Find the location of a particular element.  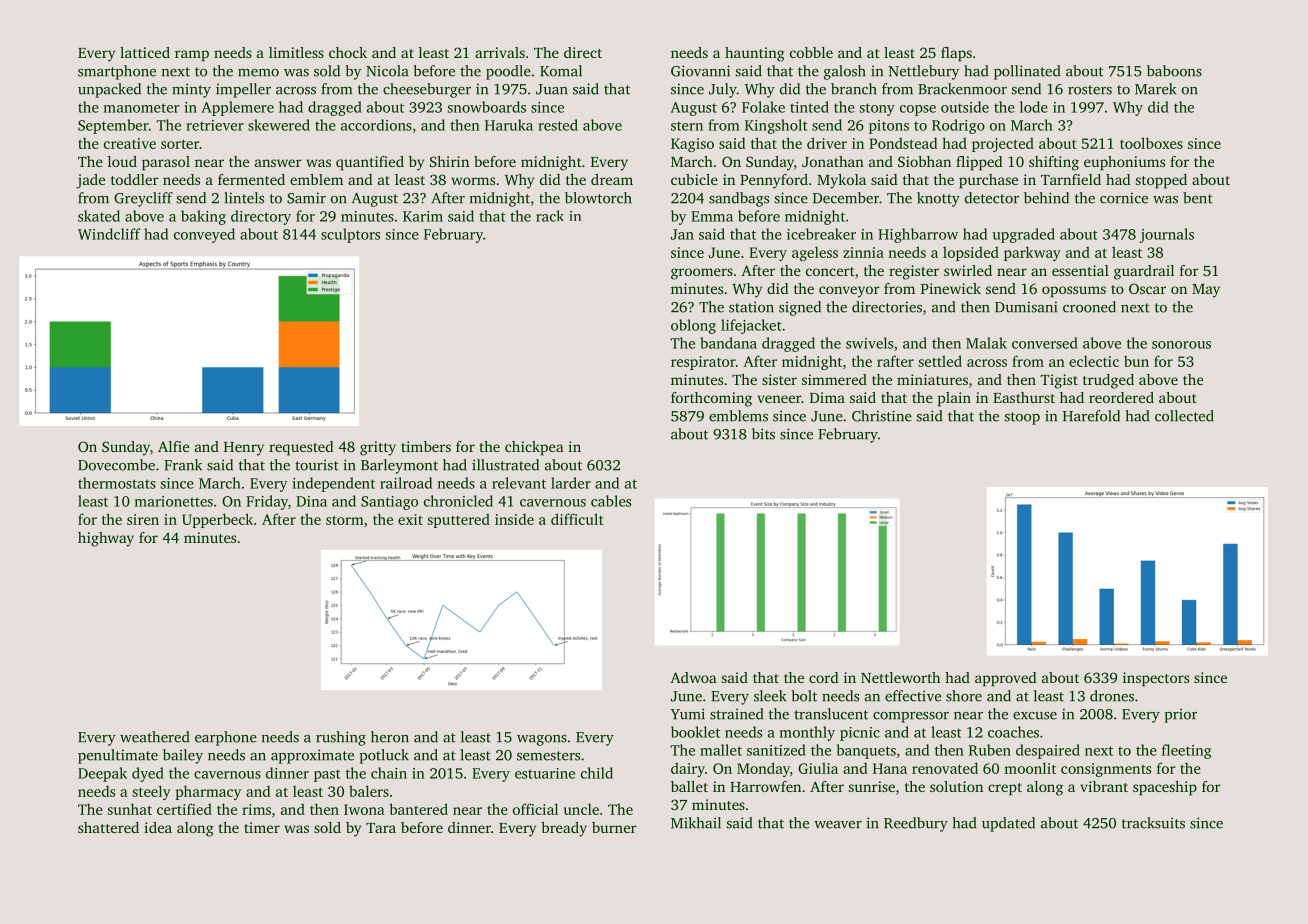

collected is located at coordinates (1184, 416).
